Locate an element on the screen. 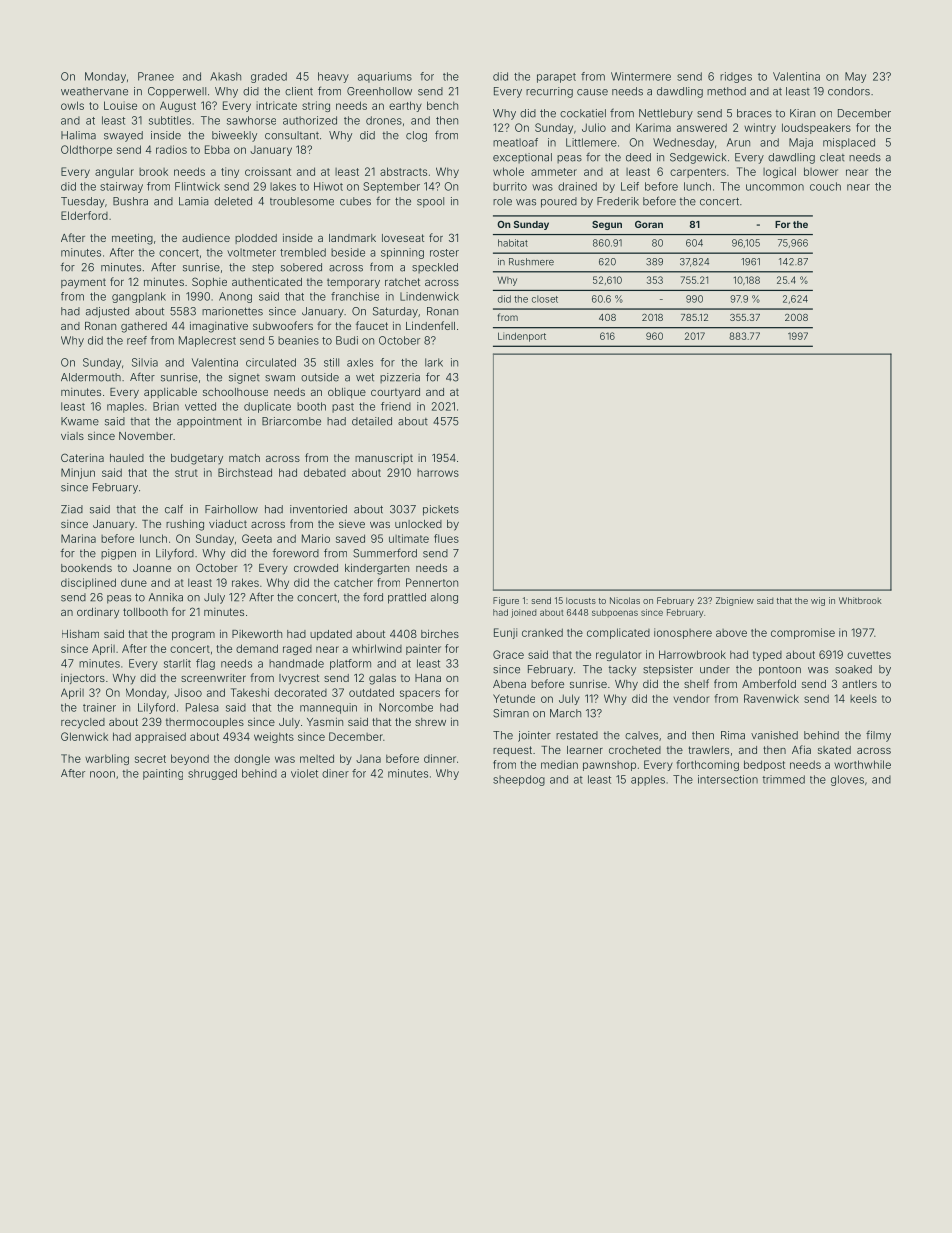 This screenshot has width=952, height=1233. swayed is located at coordinates (123, 136).
